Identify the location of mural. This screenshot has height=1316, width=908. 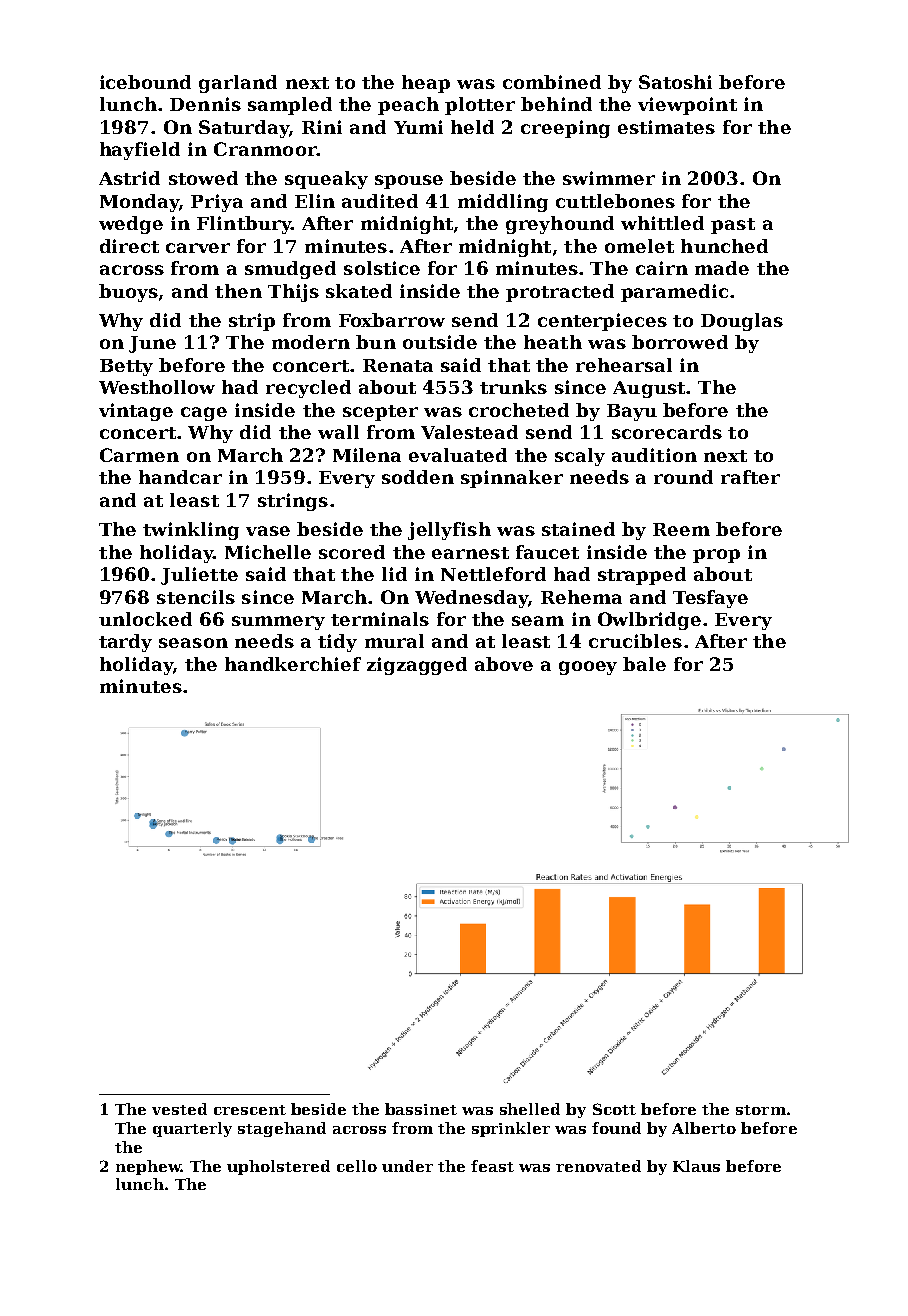
(394, 641).
